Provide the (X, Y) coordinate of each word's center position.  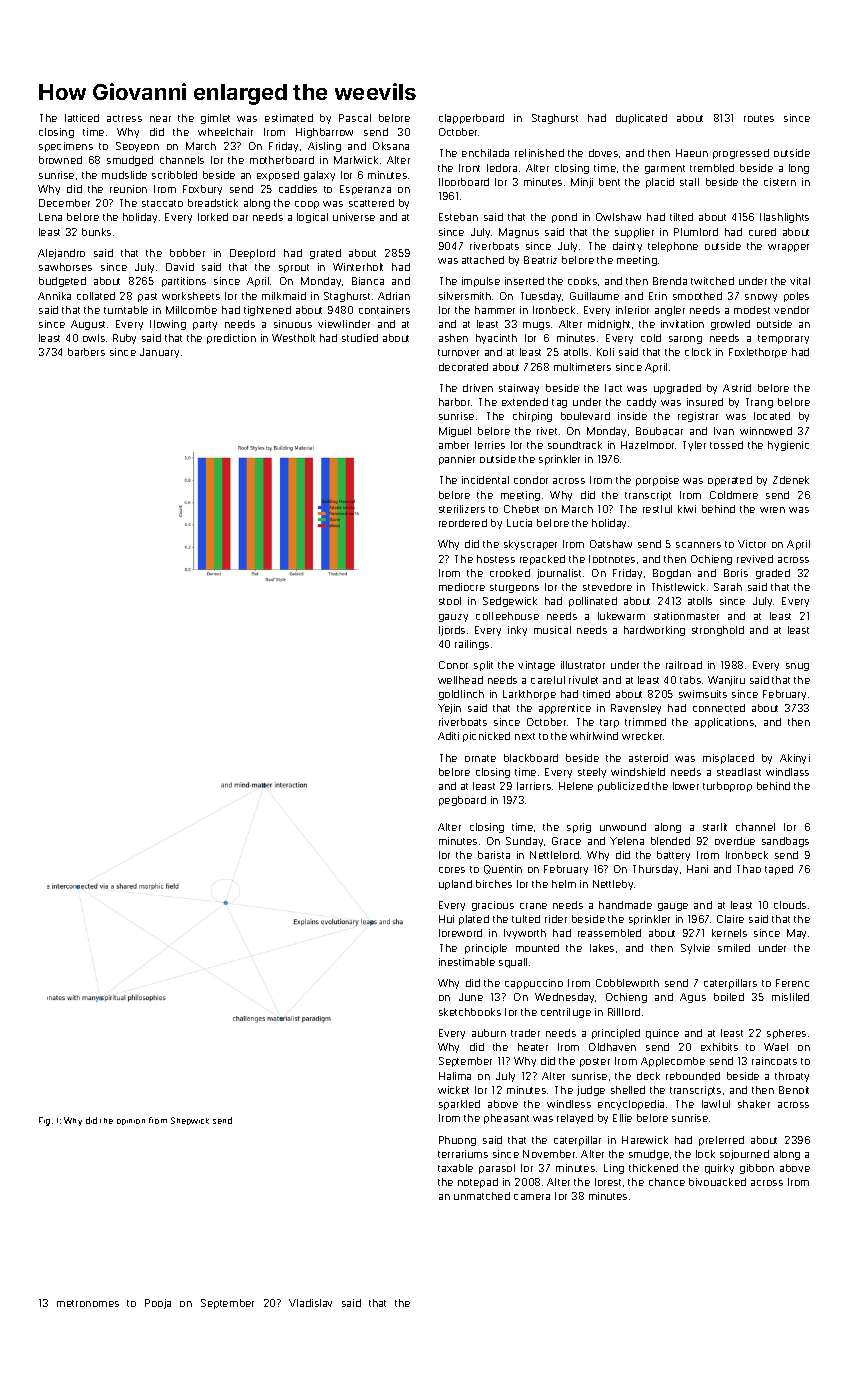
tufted (526, 919)
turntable (126, 310)
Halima (455, 1076)
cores (452, 870)
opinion (131, 1122)
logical (312, 218)
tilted (681, 217)
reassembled (609, 933)
